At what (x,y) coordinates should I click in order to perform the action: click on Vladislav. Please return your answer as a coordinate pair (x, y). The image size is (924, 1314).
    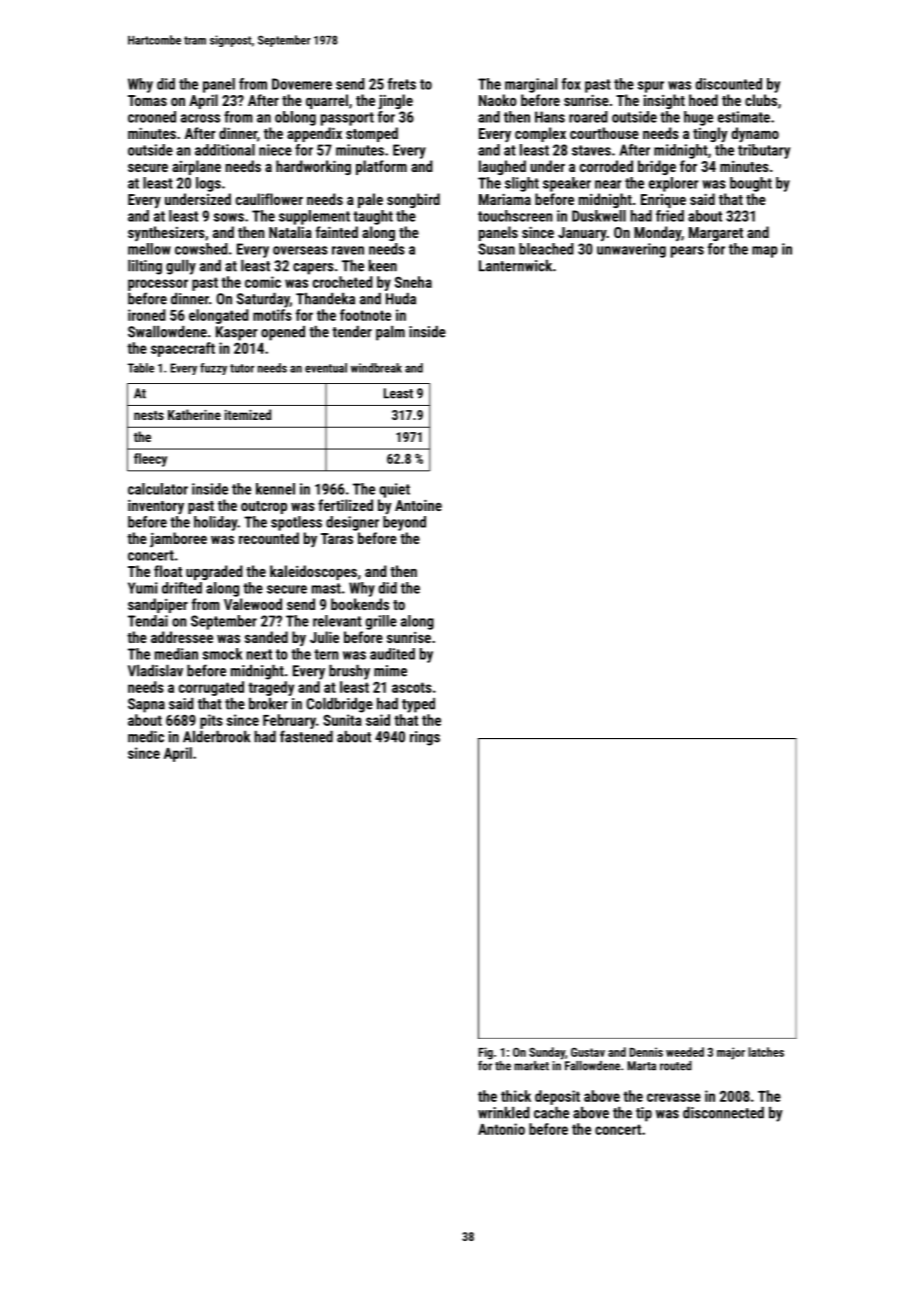
    Looking at the image, I should click on (155, 671).
